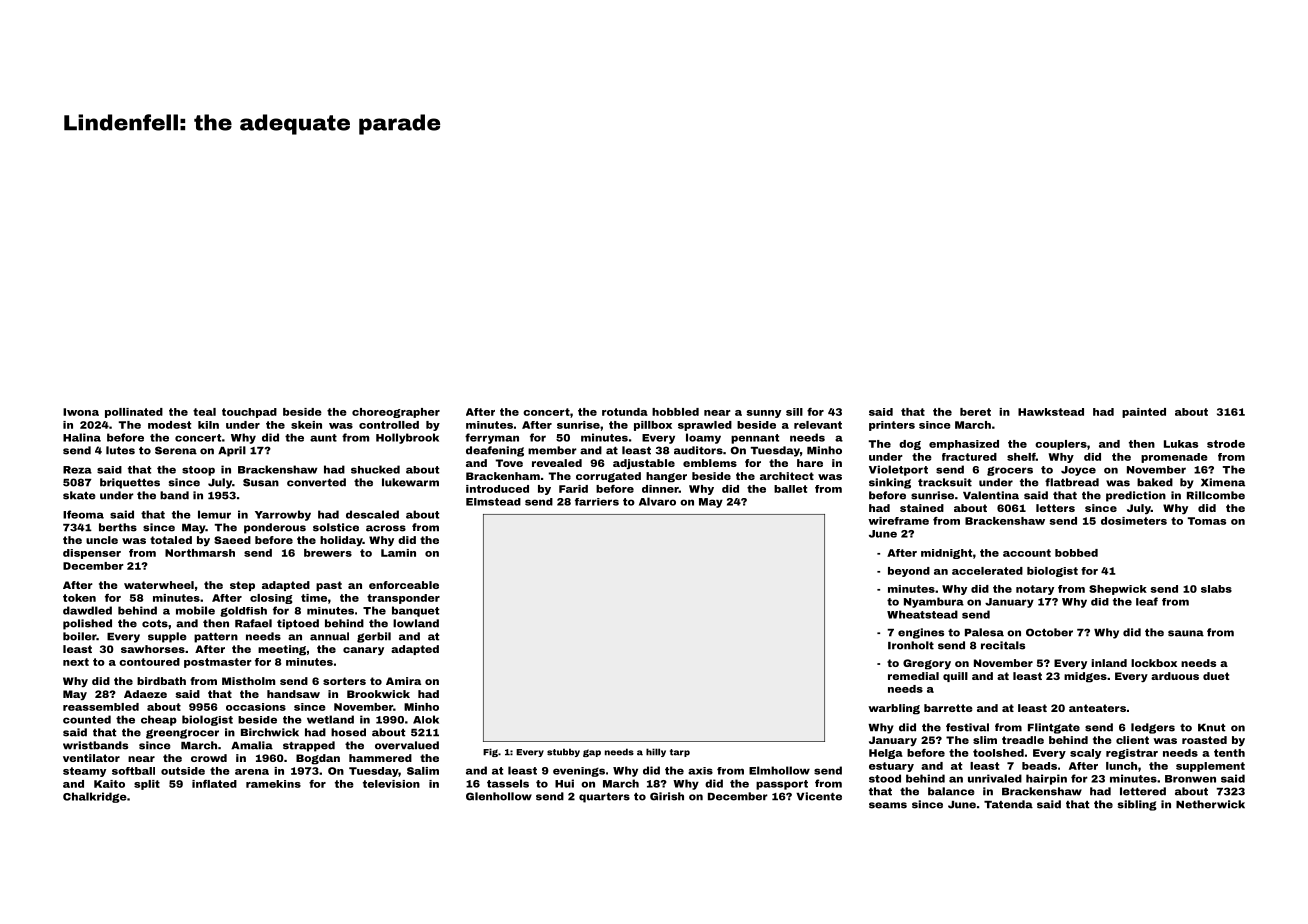 This document has width=1308, height=924. Describe the element at coordinates (991, 495) in the document. I see `Valentina` at that location.
